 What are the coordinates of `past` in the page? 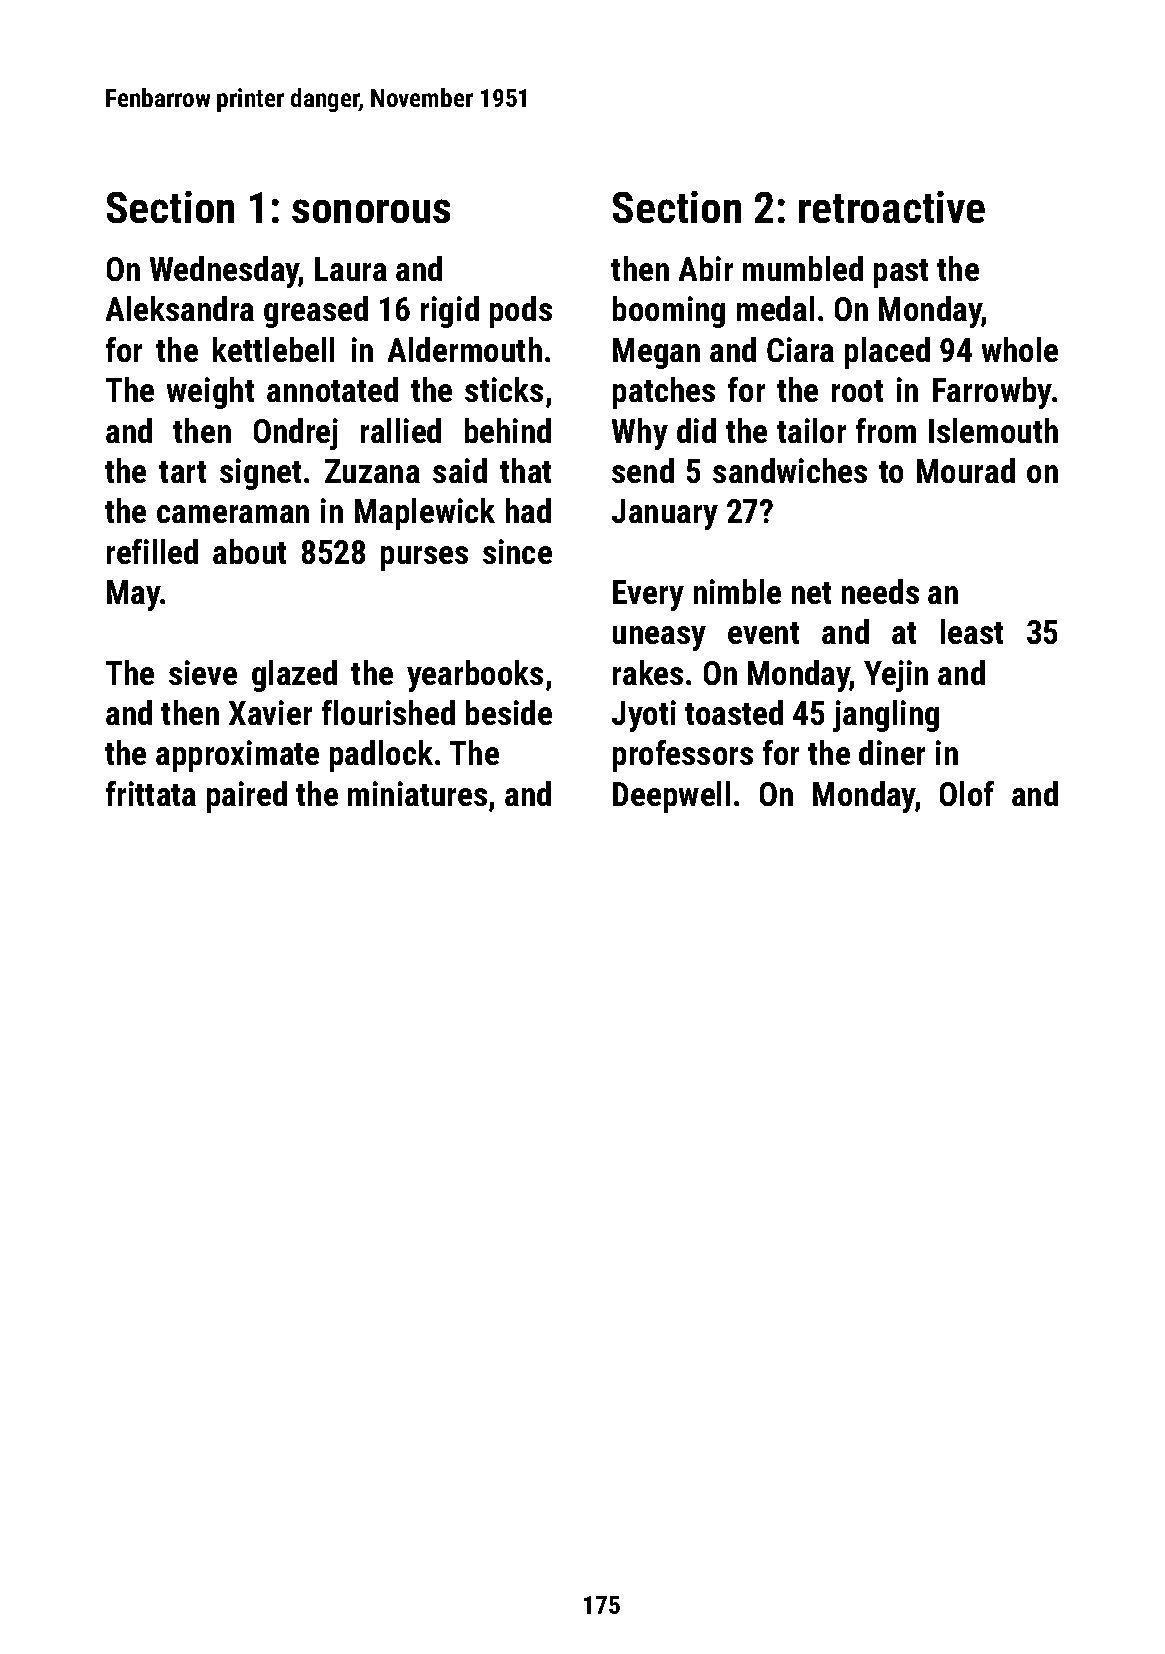 It's located at (901, 273).
